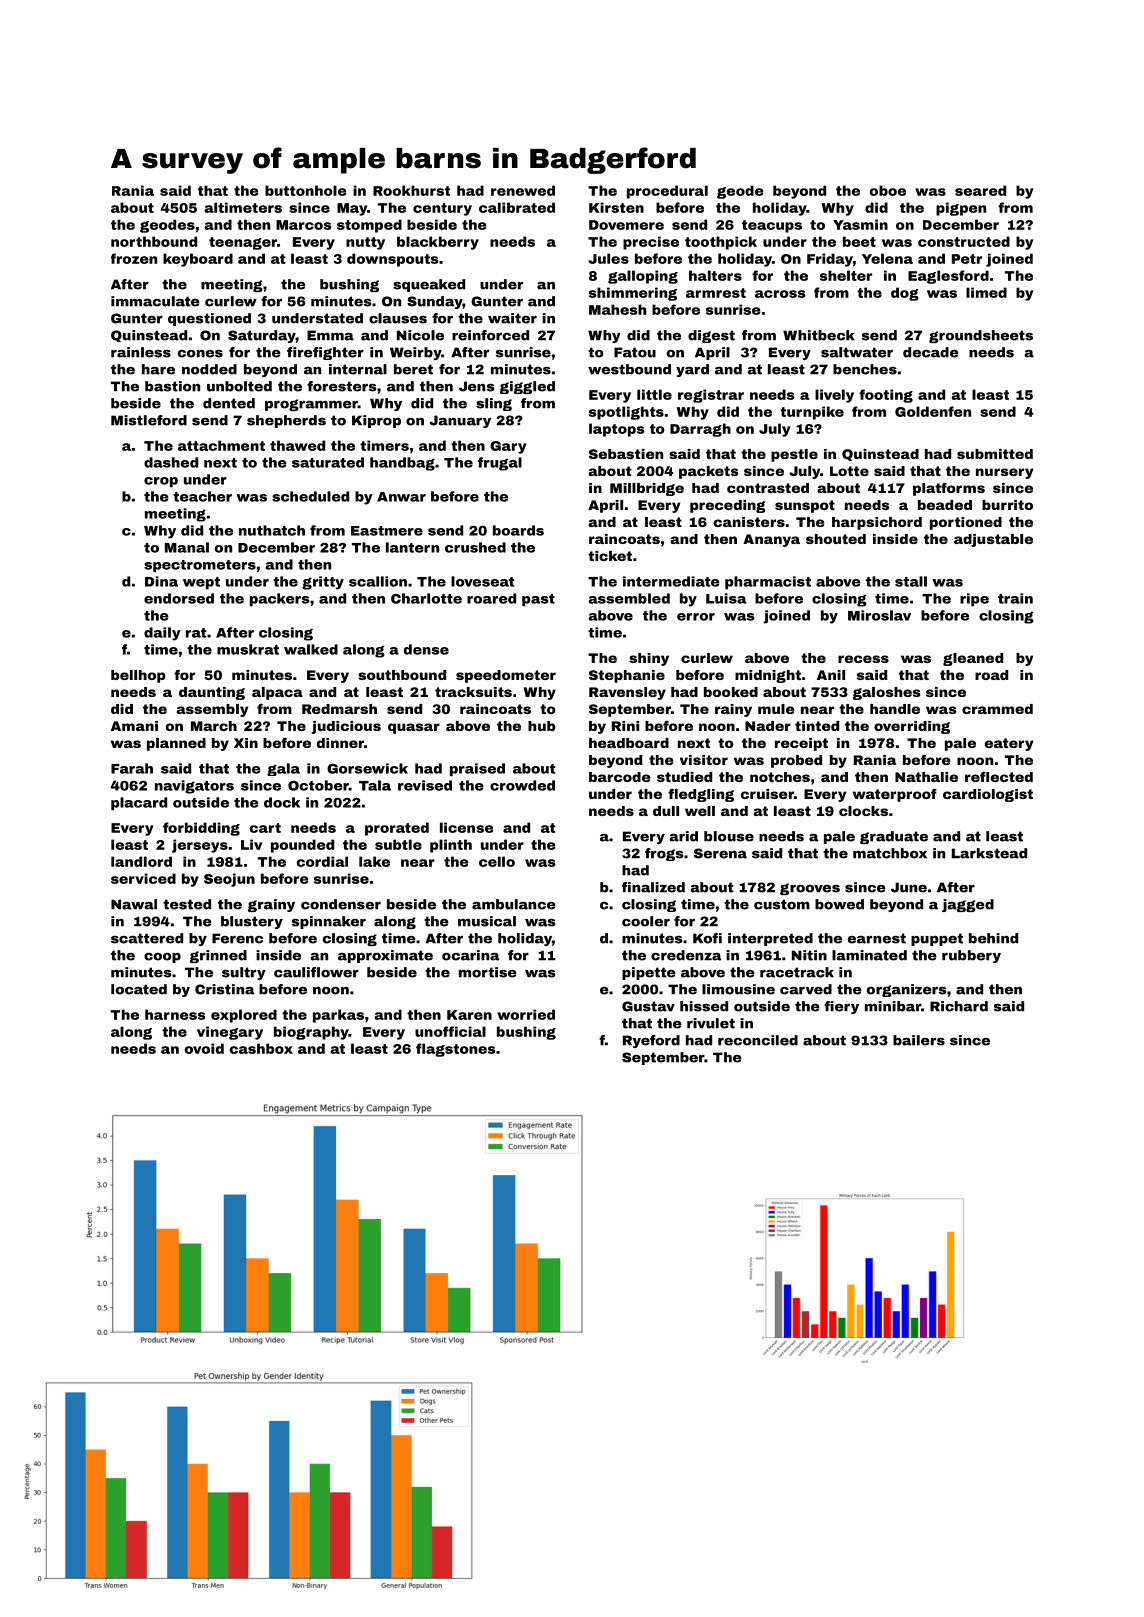 Image resolution: width=1144 pixels, height=1617 pixels. What do you see at coordinates (305, 190) in the document?
I see `buttonhole` at bounding box center [305, 190].
